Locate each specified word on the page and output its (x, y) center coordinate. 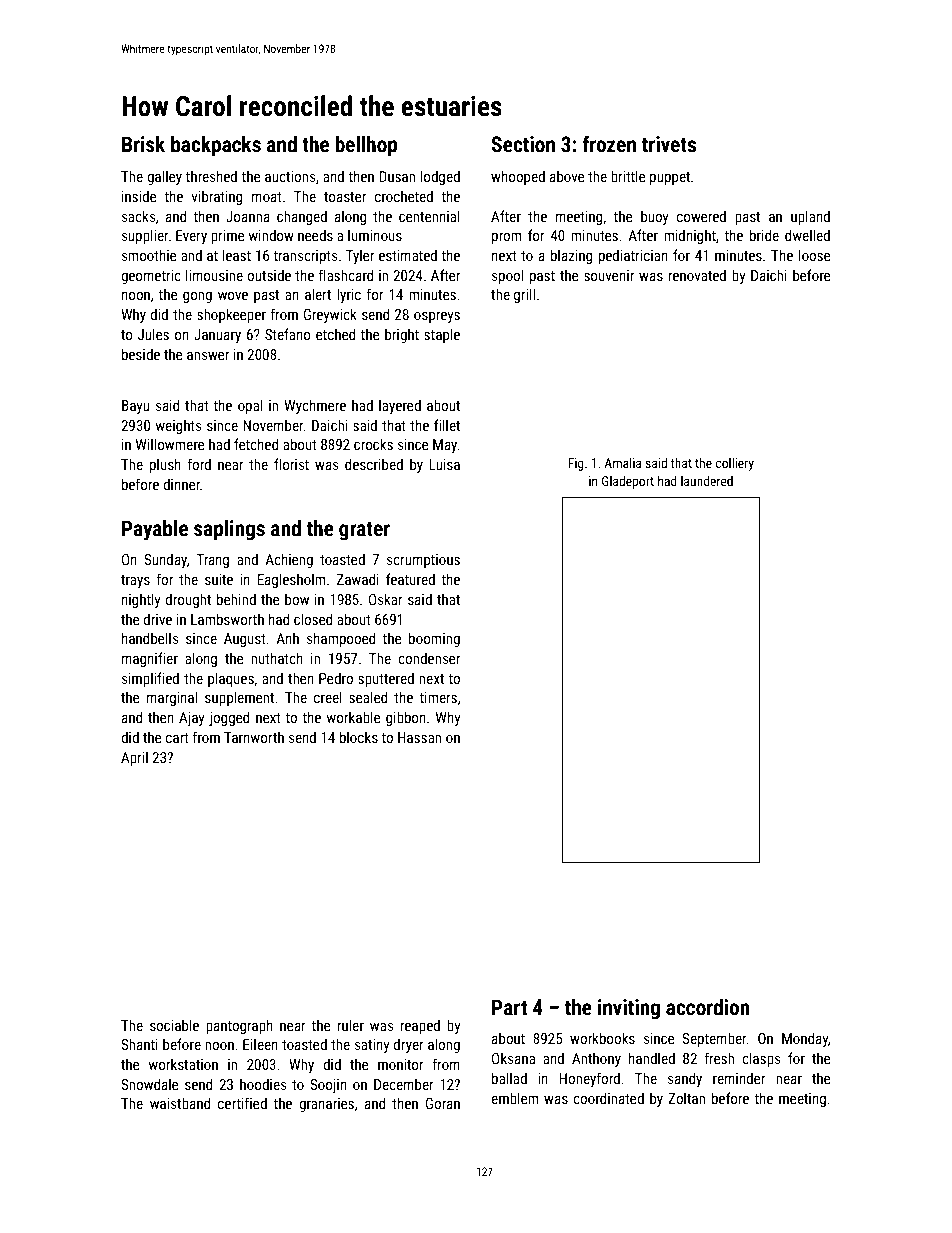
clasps (761, 1059)
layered (400, 406)
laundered (707, 481)
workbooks (602, 1038)
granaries (326, 1105)
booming (434, 639)
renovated (697, 275)
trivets (669, 144)
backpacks (216, 146)
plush (165, 465)
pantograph (239, 1026)
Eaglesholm (291, 580)
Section (523, 144)
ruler (350, 1025)
